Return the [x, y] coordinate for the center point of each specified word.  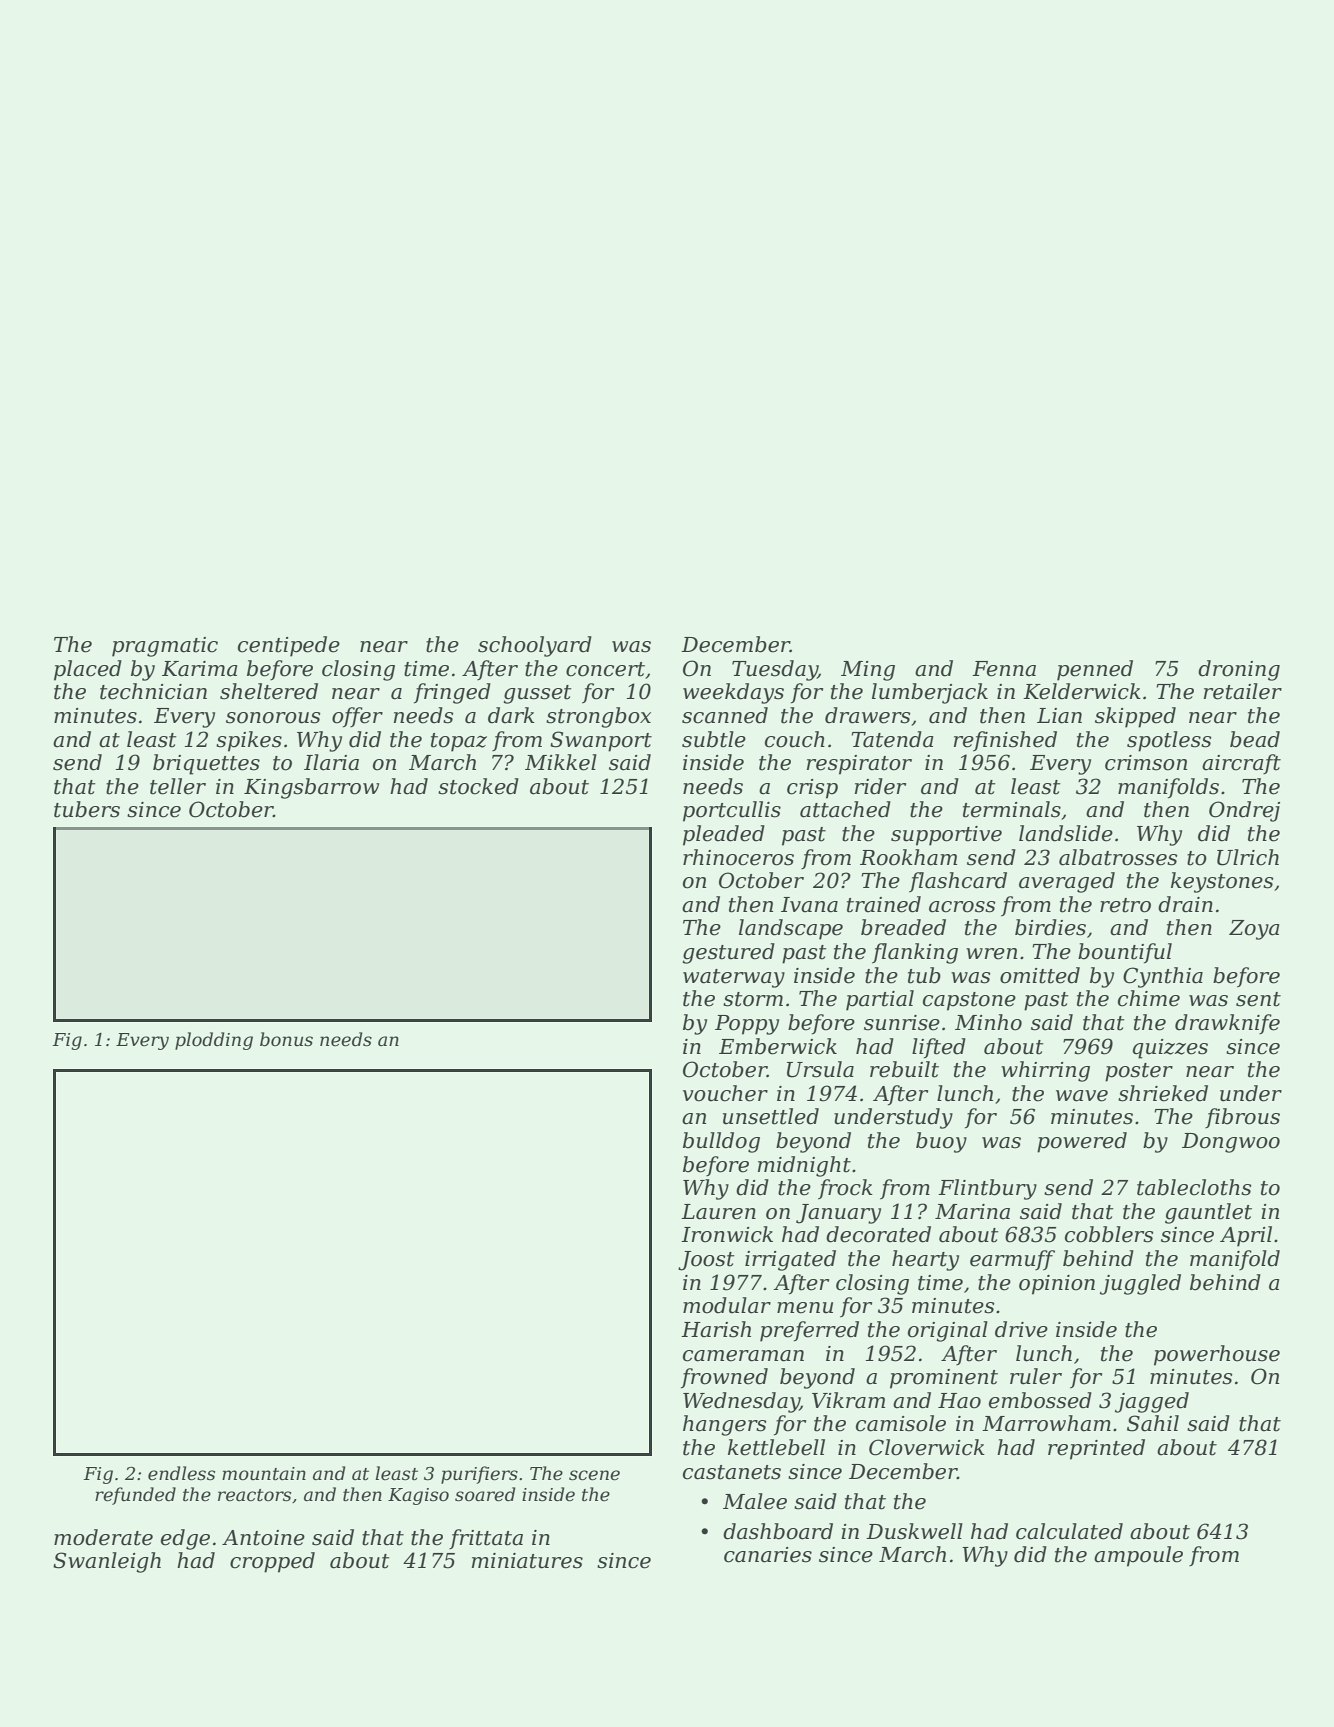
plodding [214, 1041]
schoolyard [535, 646]
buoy [941, 1142]
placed [88, 670]
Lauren [718, 1212]
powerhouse [1217, 1355]
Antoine [263, 1538]
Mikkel [561, 762]
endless [181, 1473]
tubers [87, 809]
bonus [286, 1039]
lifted [939, 1048]
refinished [1005, 741]
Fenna [1004, 669]
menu [805, 1308]
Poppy [747, 1025]
